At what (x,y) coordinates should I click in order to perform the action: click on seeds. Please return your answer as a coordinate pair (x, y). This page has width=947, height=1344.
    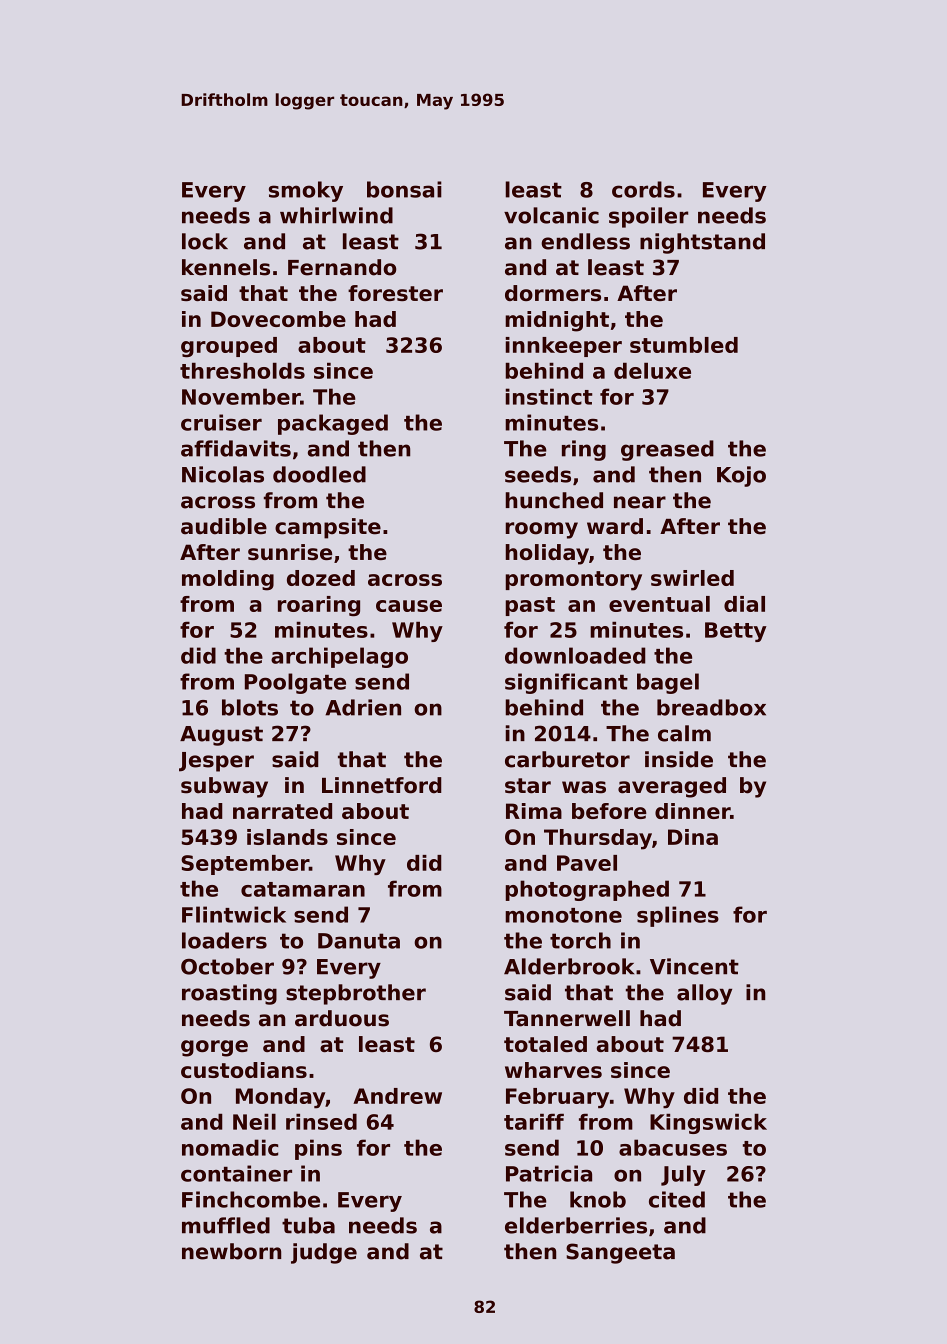
    Looking at the image, I should click on (538, 474).
